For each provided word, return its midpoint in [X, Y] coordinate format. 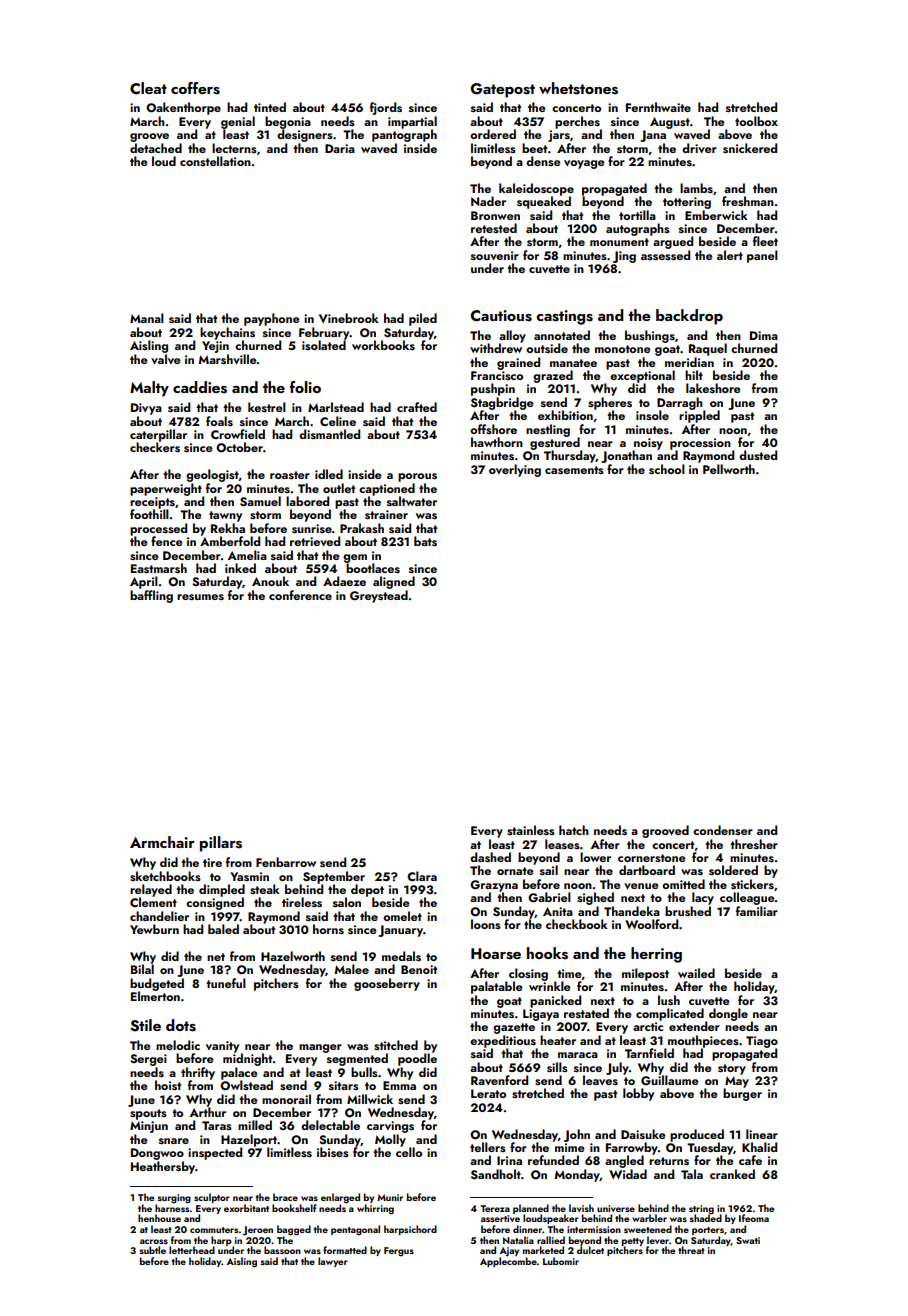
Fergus [399, 1252]
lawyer [333, 1262]
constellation [215, 161]
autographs [638, 229]
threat [691, 1250]
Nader [488, 201]
